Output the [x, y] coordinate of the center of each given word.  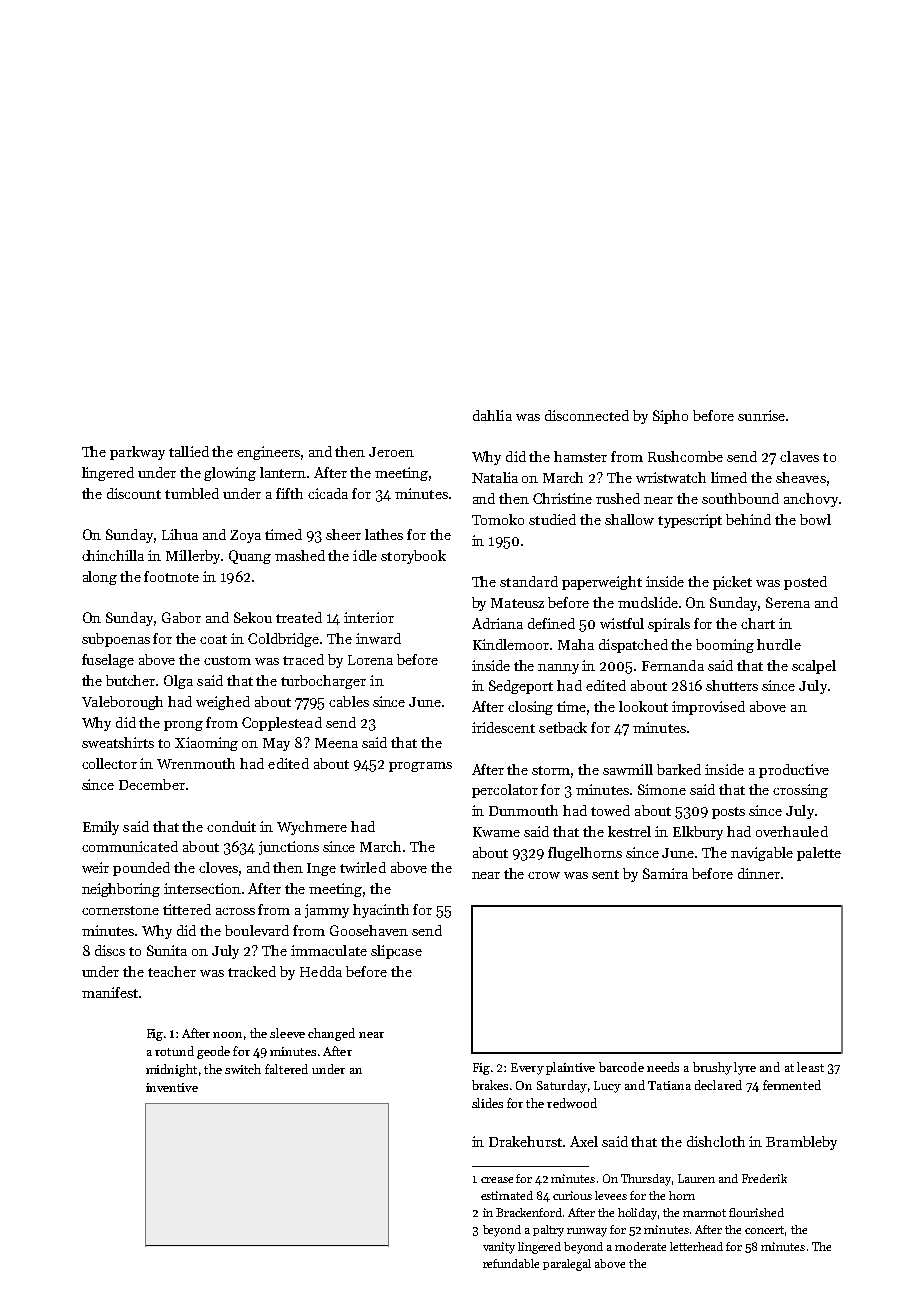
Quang [250, 557]
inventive [172, 1087]
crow [544, 875]
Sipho [670, 417]
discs [110, 950]
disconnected [587, 415]
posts [728, 813]
